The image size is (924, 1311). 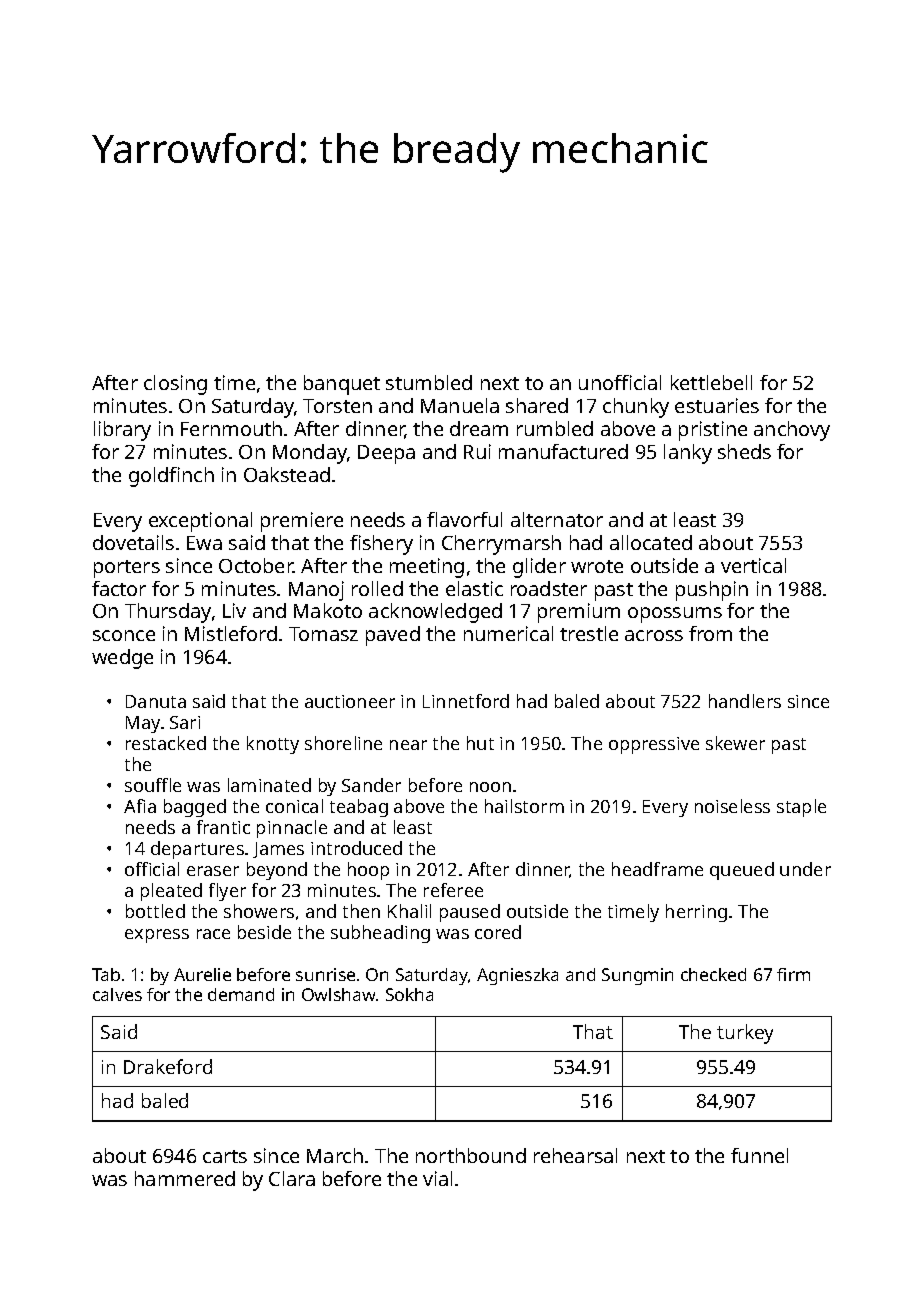 I want to click on Clara, so click(x=292, y=1178).
